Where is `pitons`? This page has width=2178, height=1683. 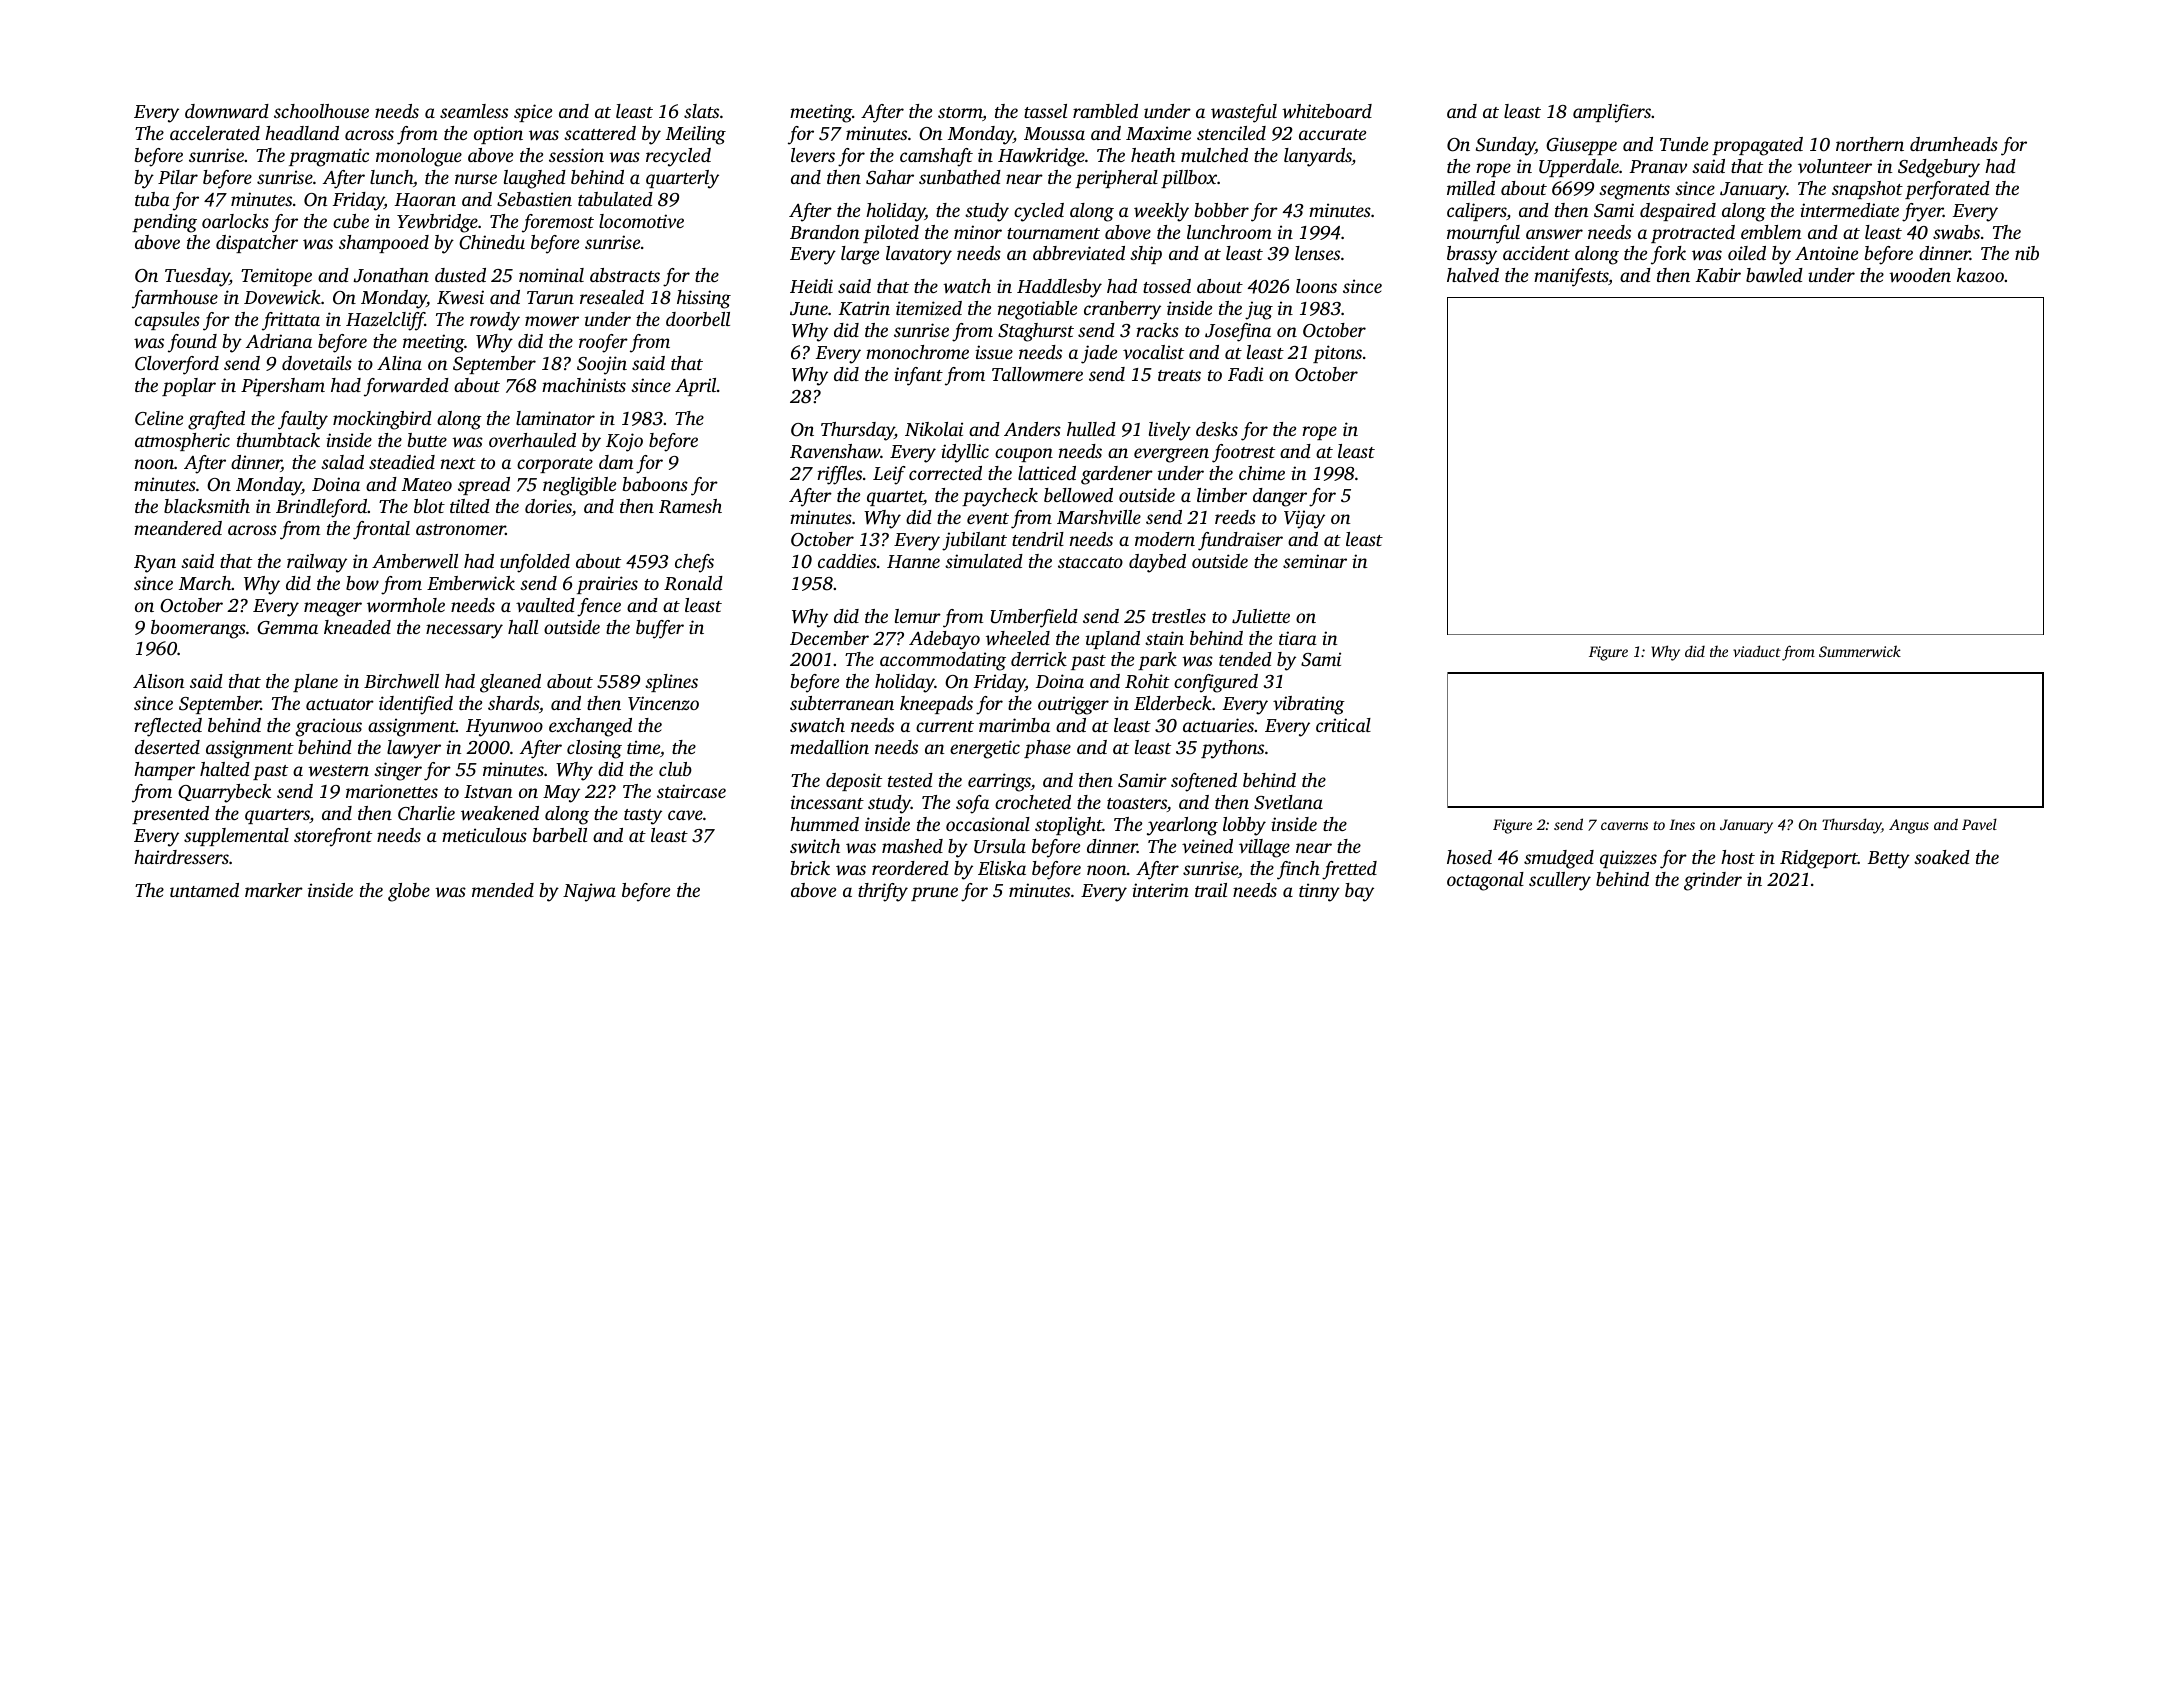 pitons is located at coordinates (1337, 354).
